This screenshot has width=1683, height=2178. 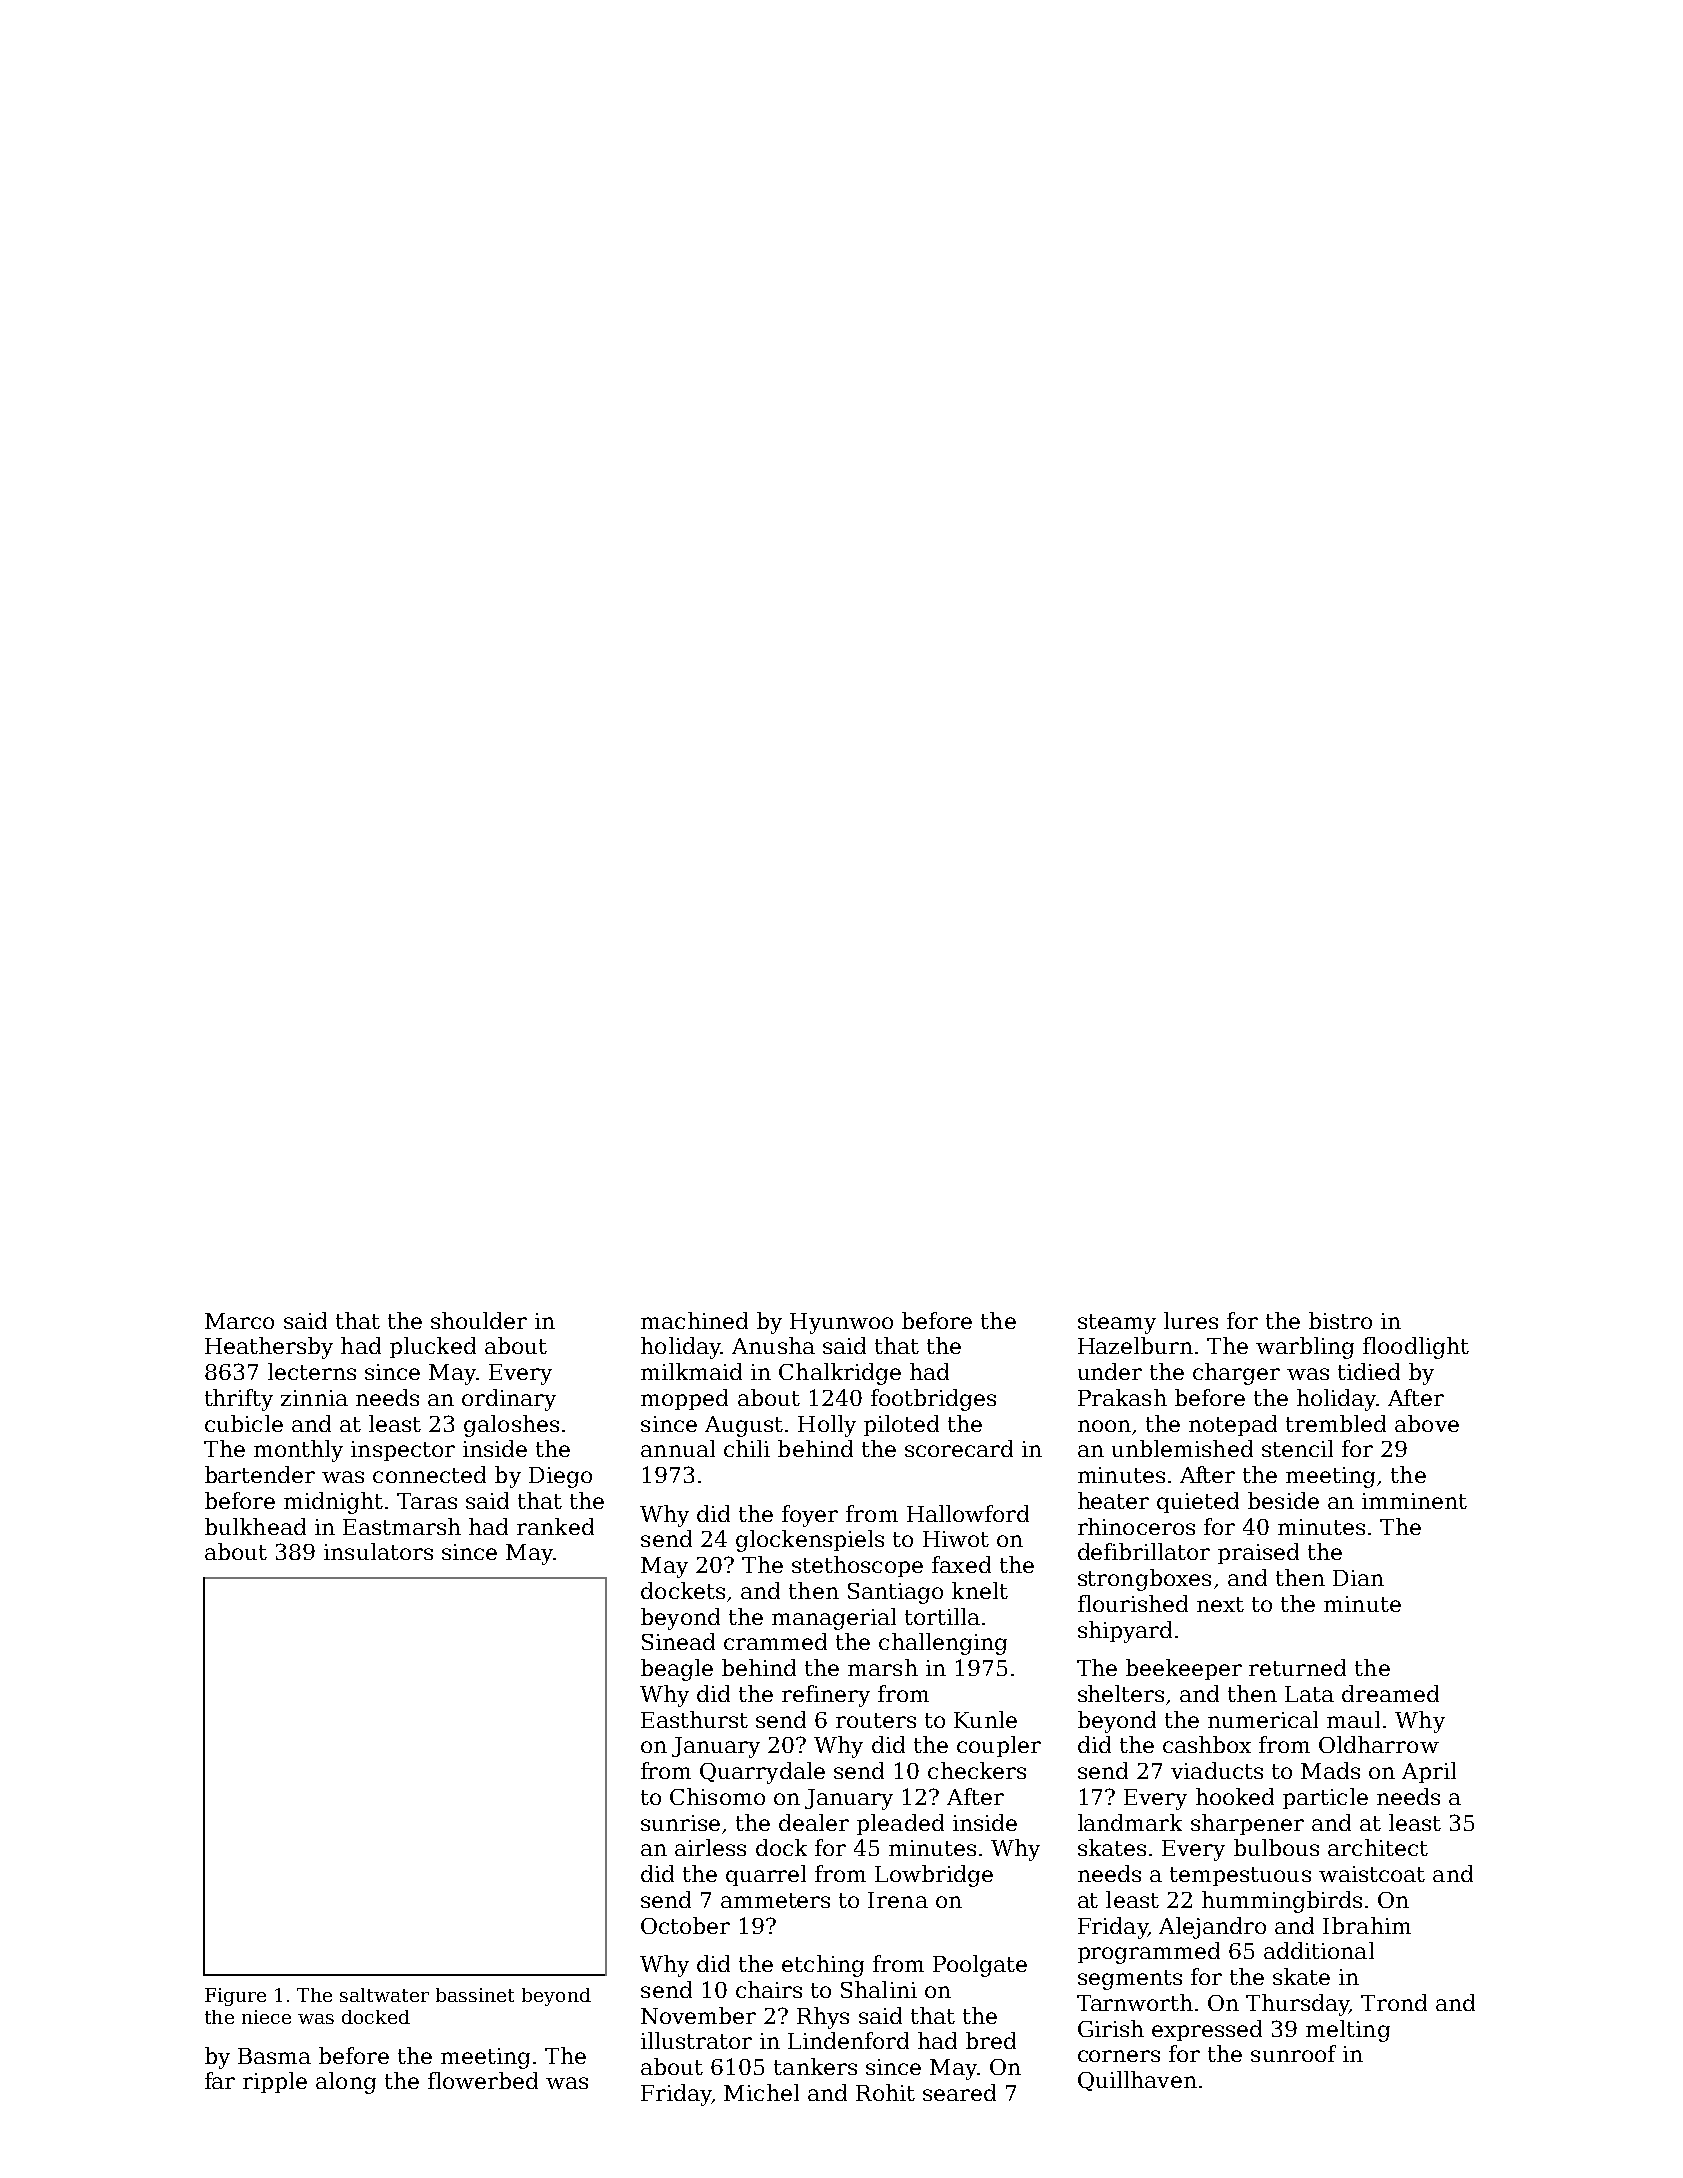 What do you see at coordinates (685, 1925) in the screenshot?
I see `October` at bounding box center [685, 1925].
